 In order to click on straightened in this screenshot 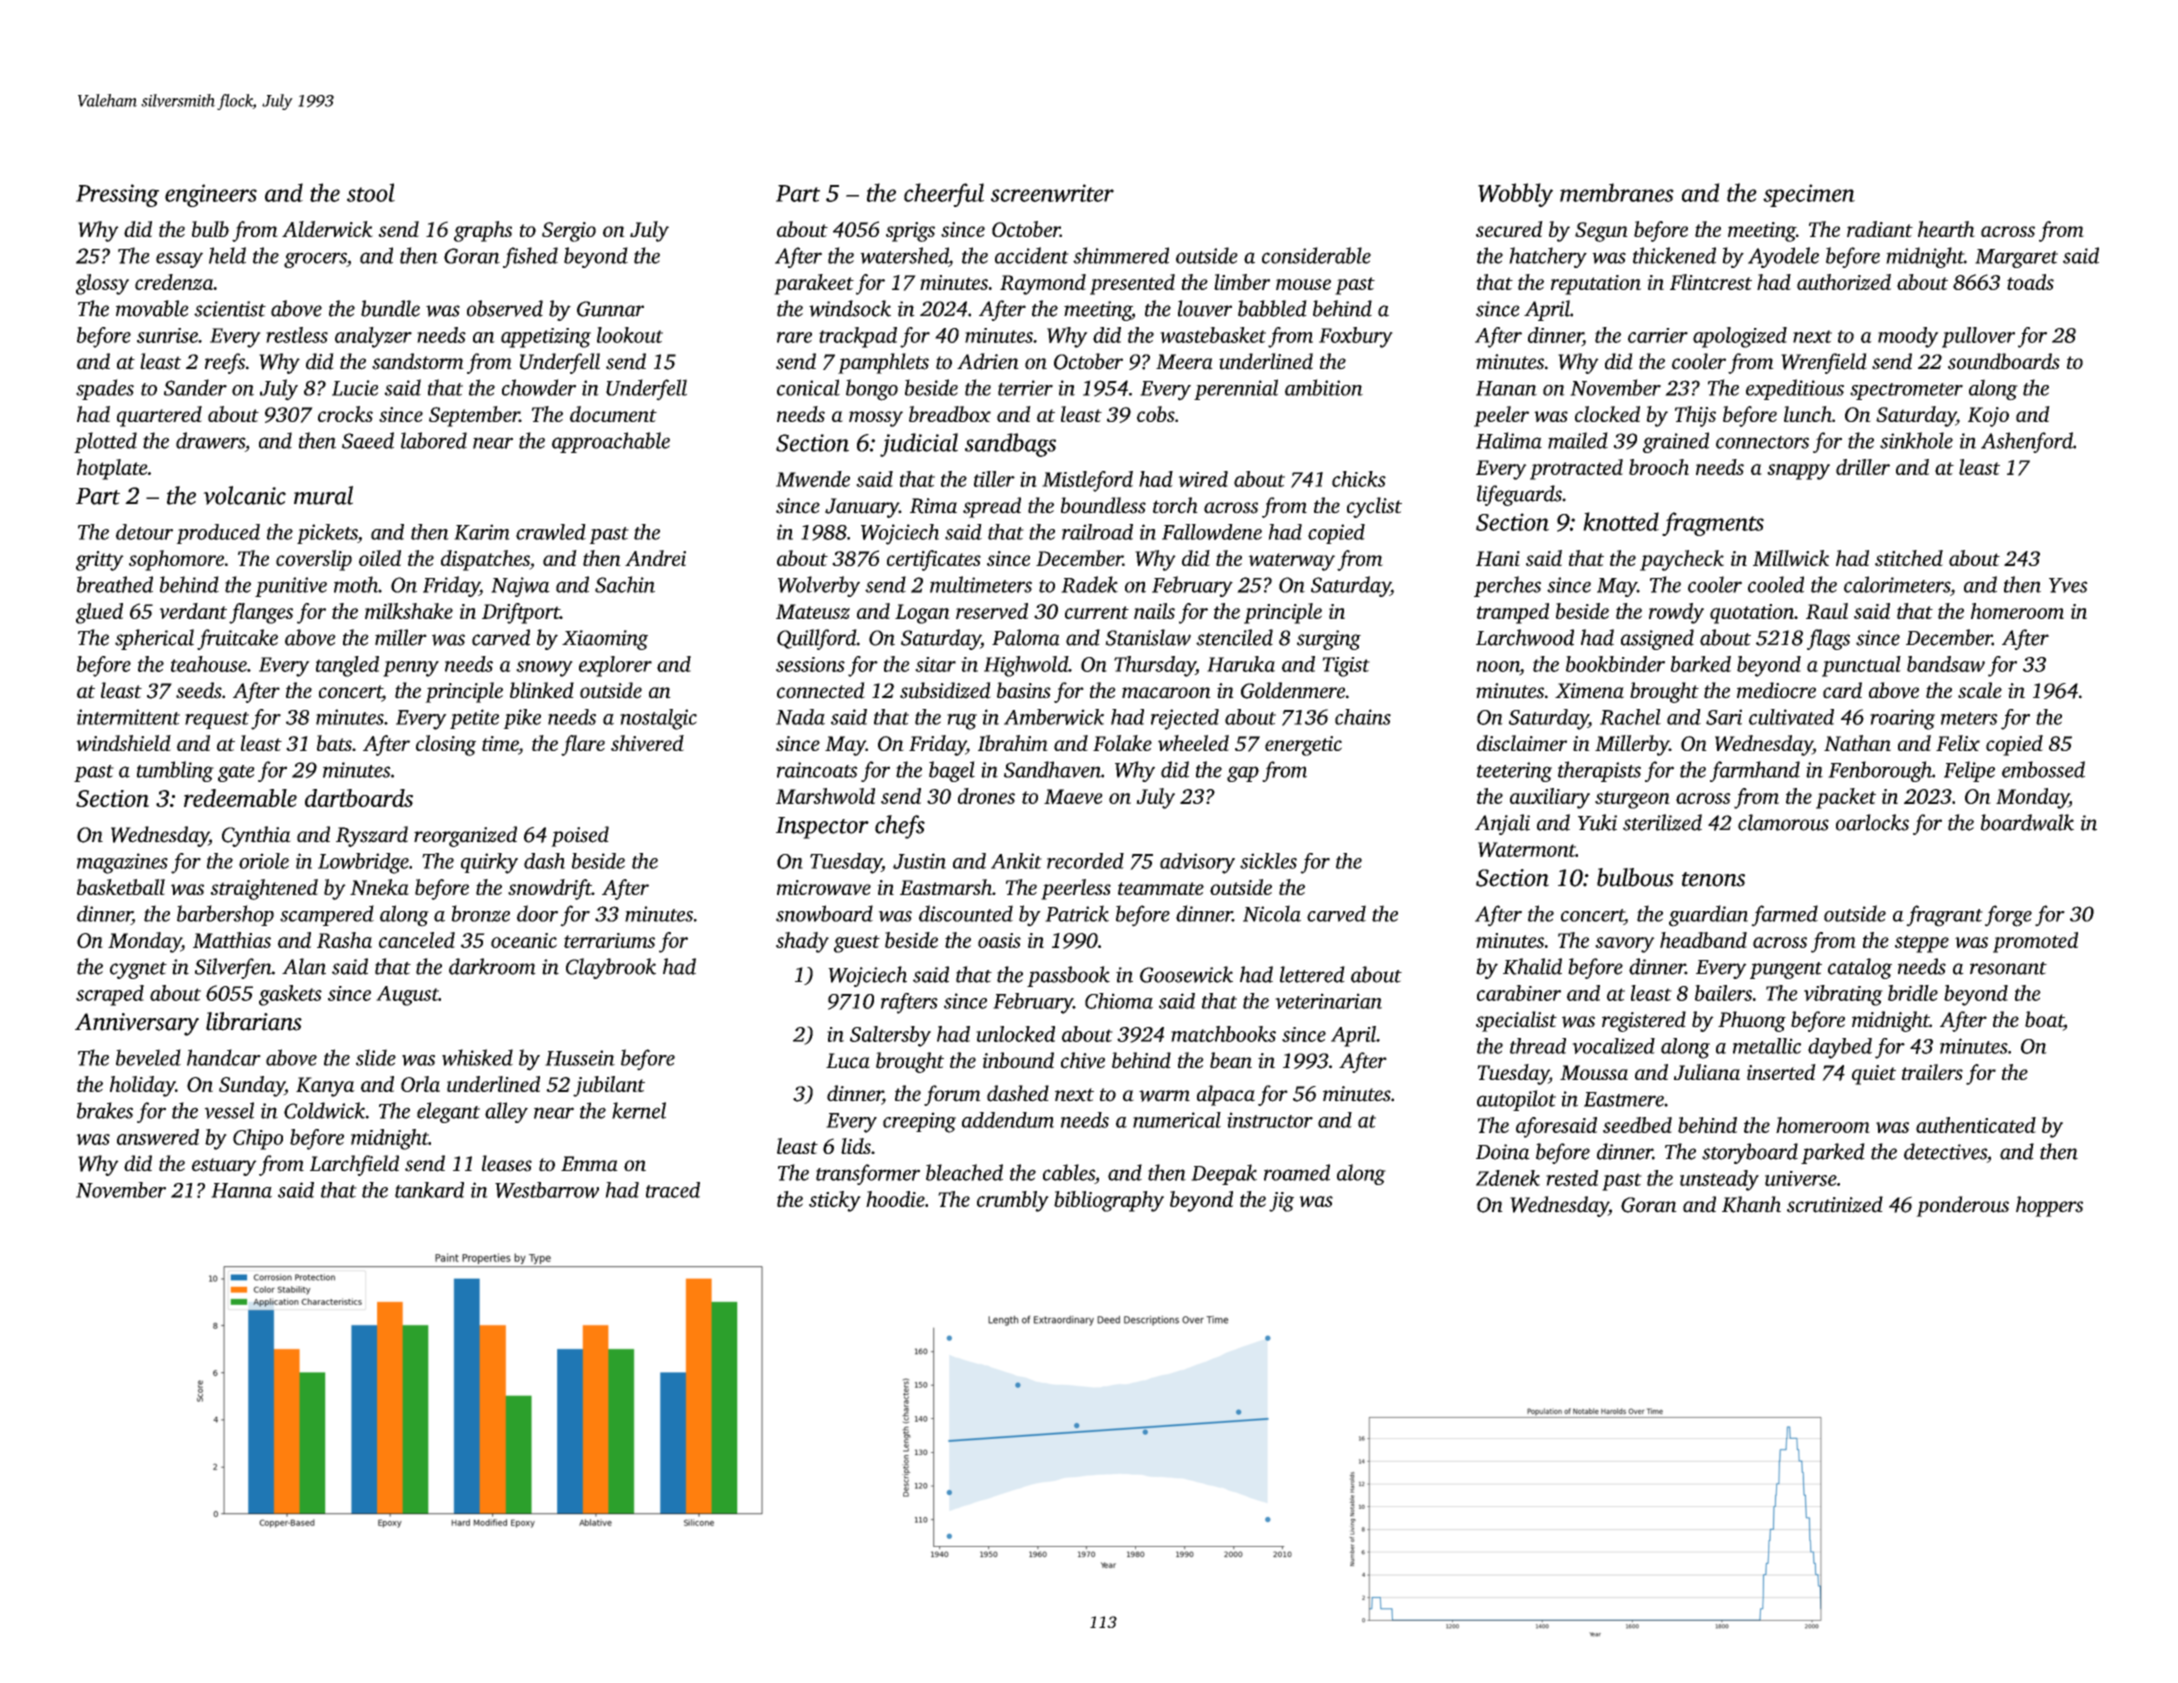, I will do `click(264, 889)`.
